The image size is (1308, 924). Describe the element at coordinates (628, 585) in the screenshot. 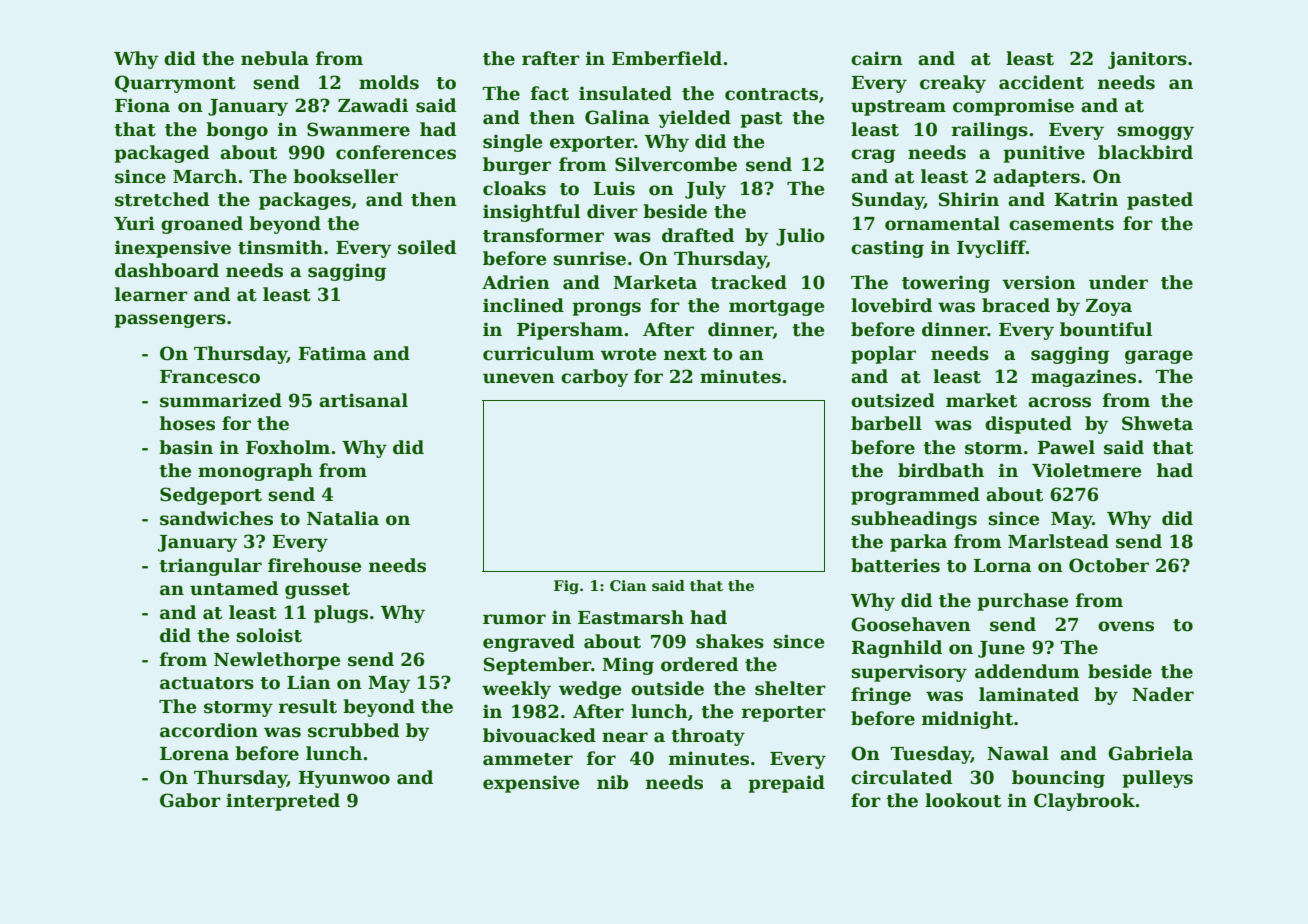

I see `Cian` at that location.
